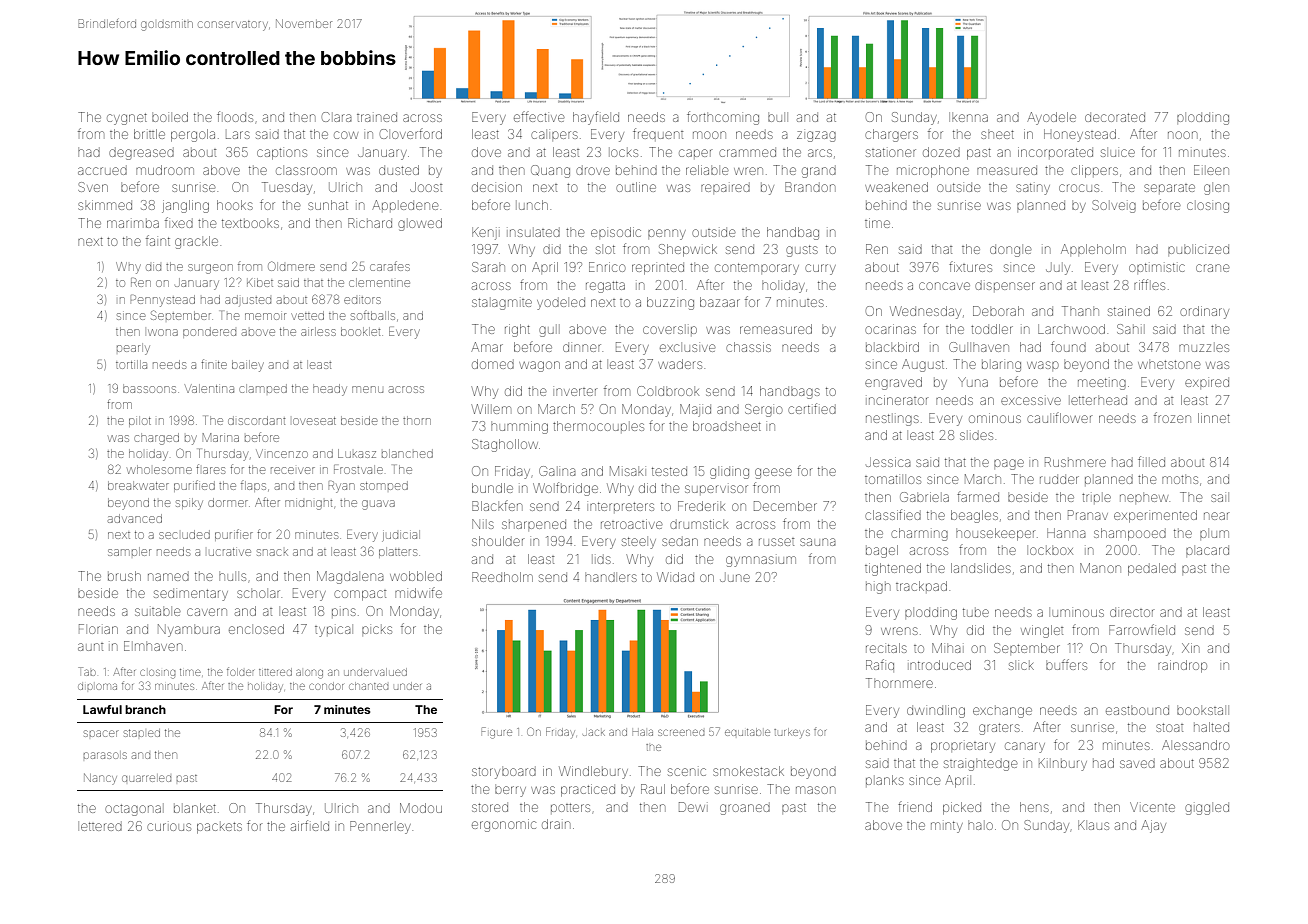  I want to click on scholar, so click(258, 594).
